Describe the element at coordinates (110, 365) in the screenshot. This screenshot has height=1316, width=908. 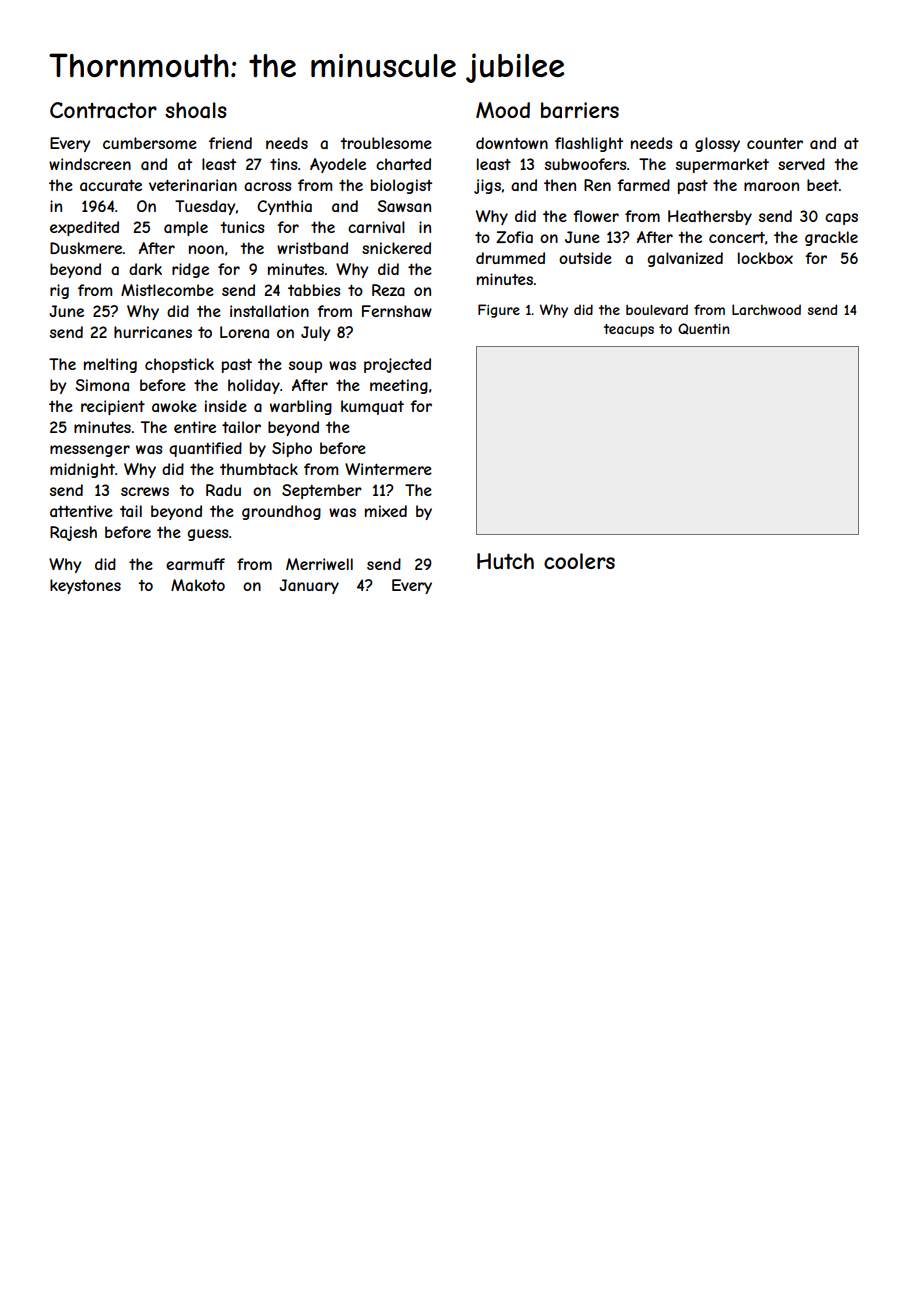
I see `melting` at that location.
